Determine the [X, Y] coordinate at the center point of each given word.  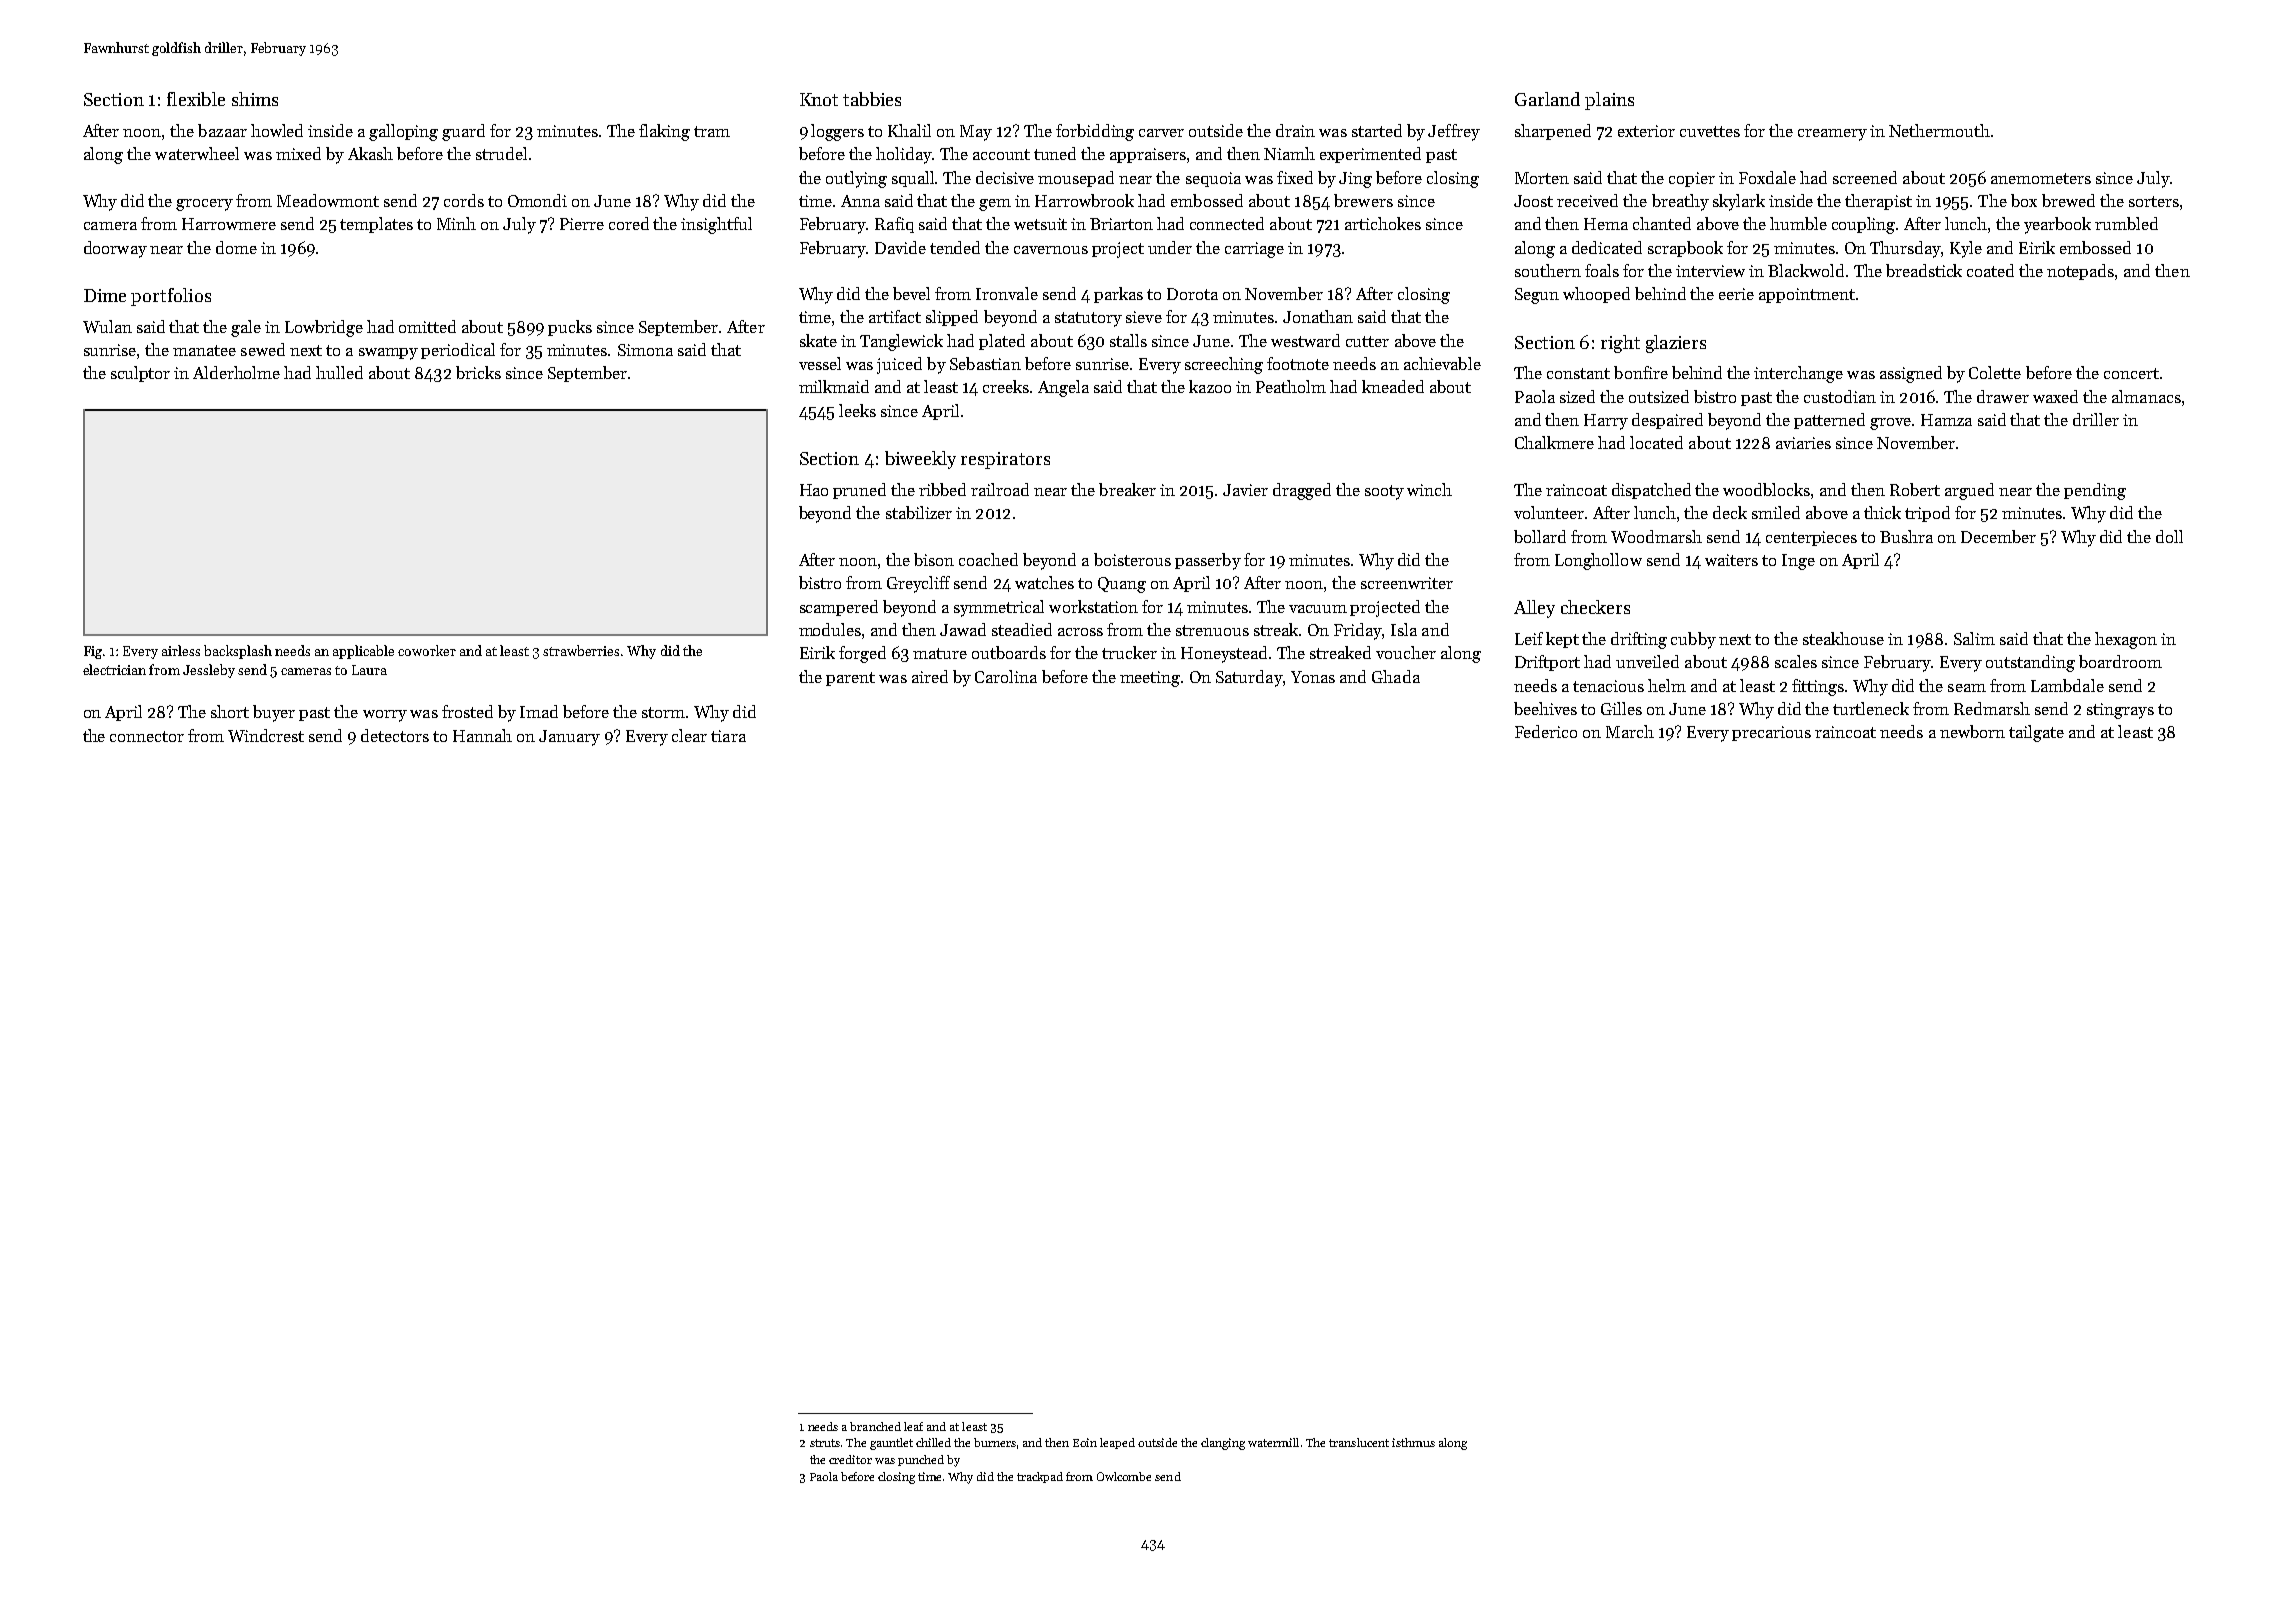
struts [825, 1443]
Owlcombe [1124, 1476]
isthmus [1413, 1442]
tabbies [872, 99]
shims [255, 99]
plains [1609, 101]
